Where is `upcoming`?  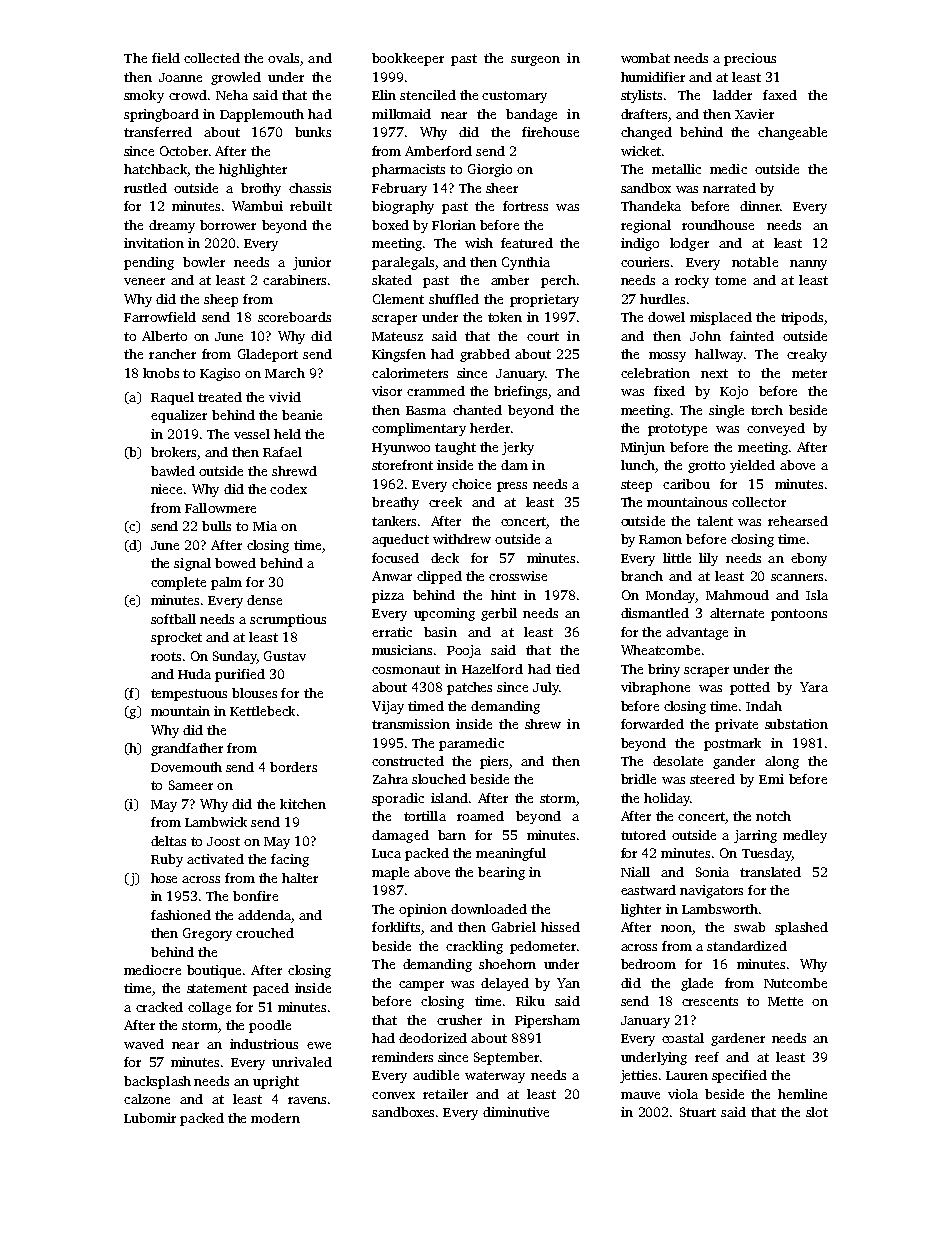
upcoming is located at coordinates (444, 614).
